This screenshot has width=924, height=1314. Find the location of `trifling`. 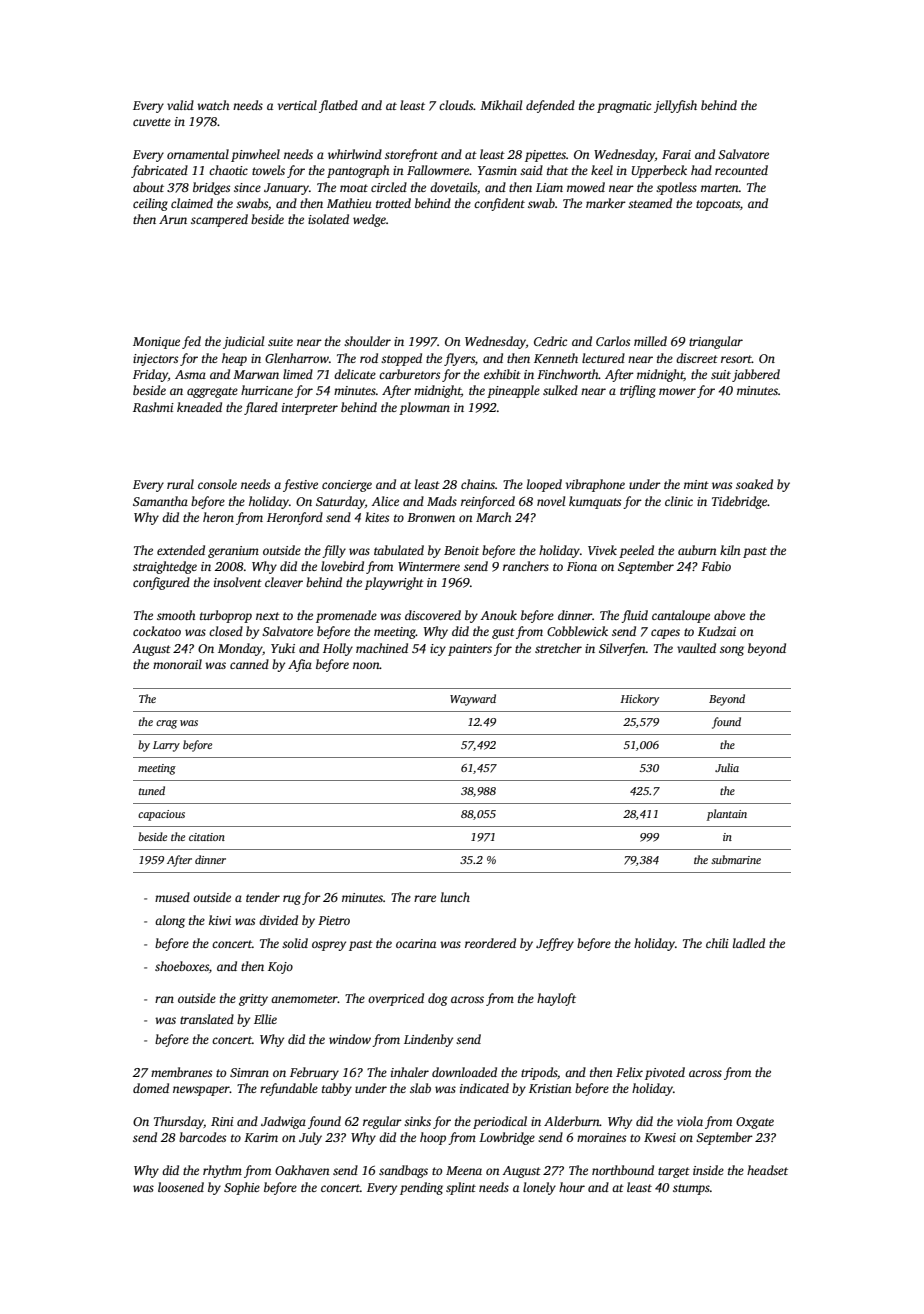

trifling is located at coordinates (638, 391).
